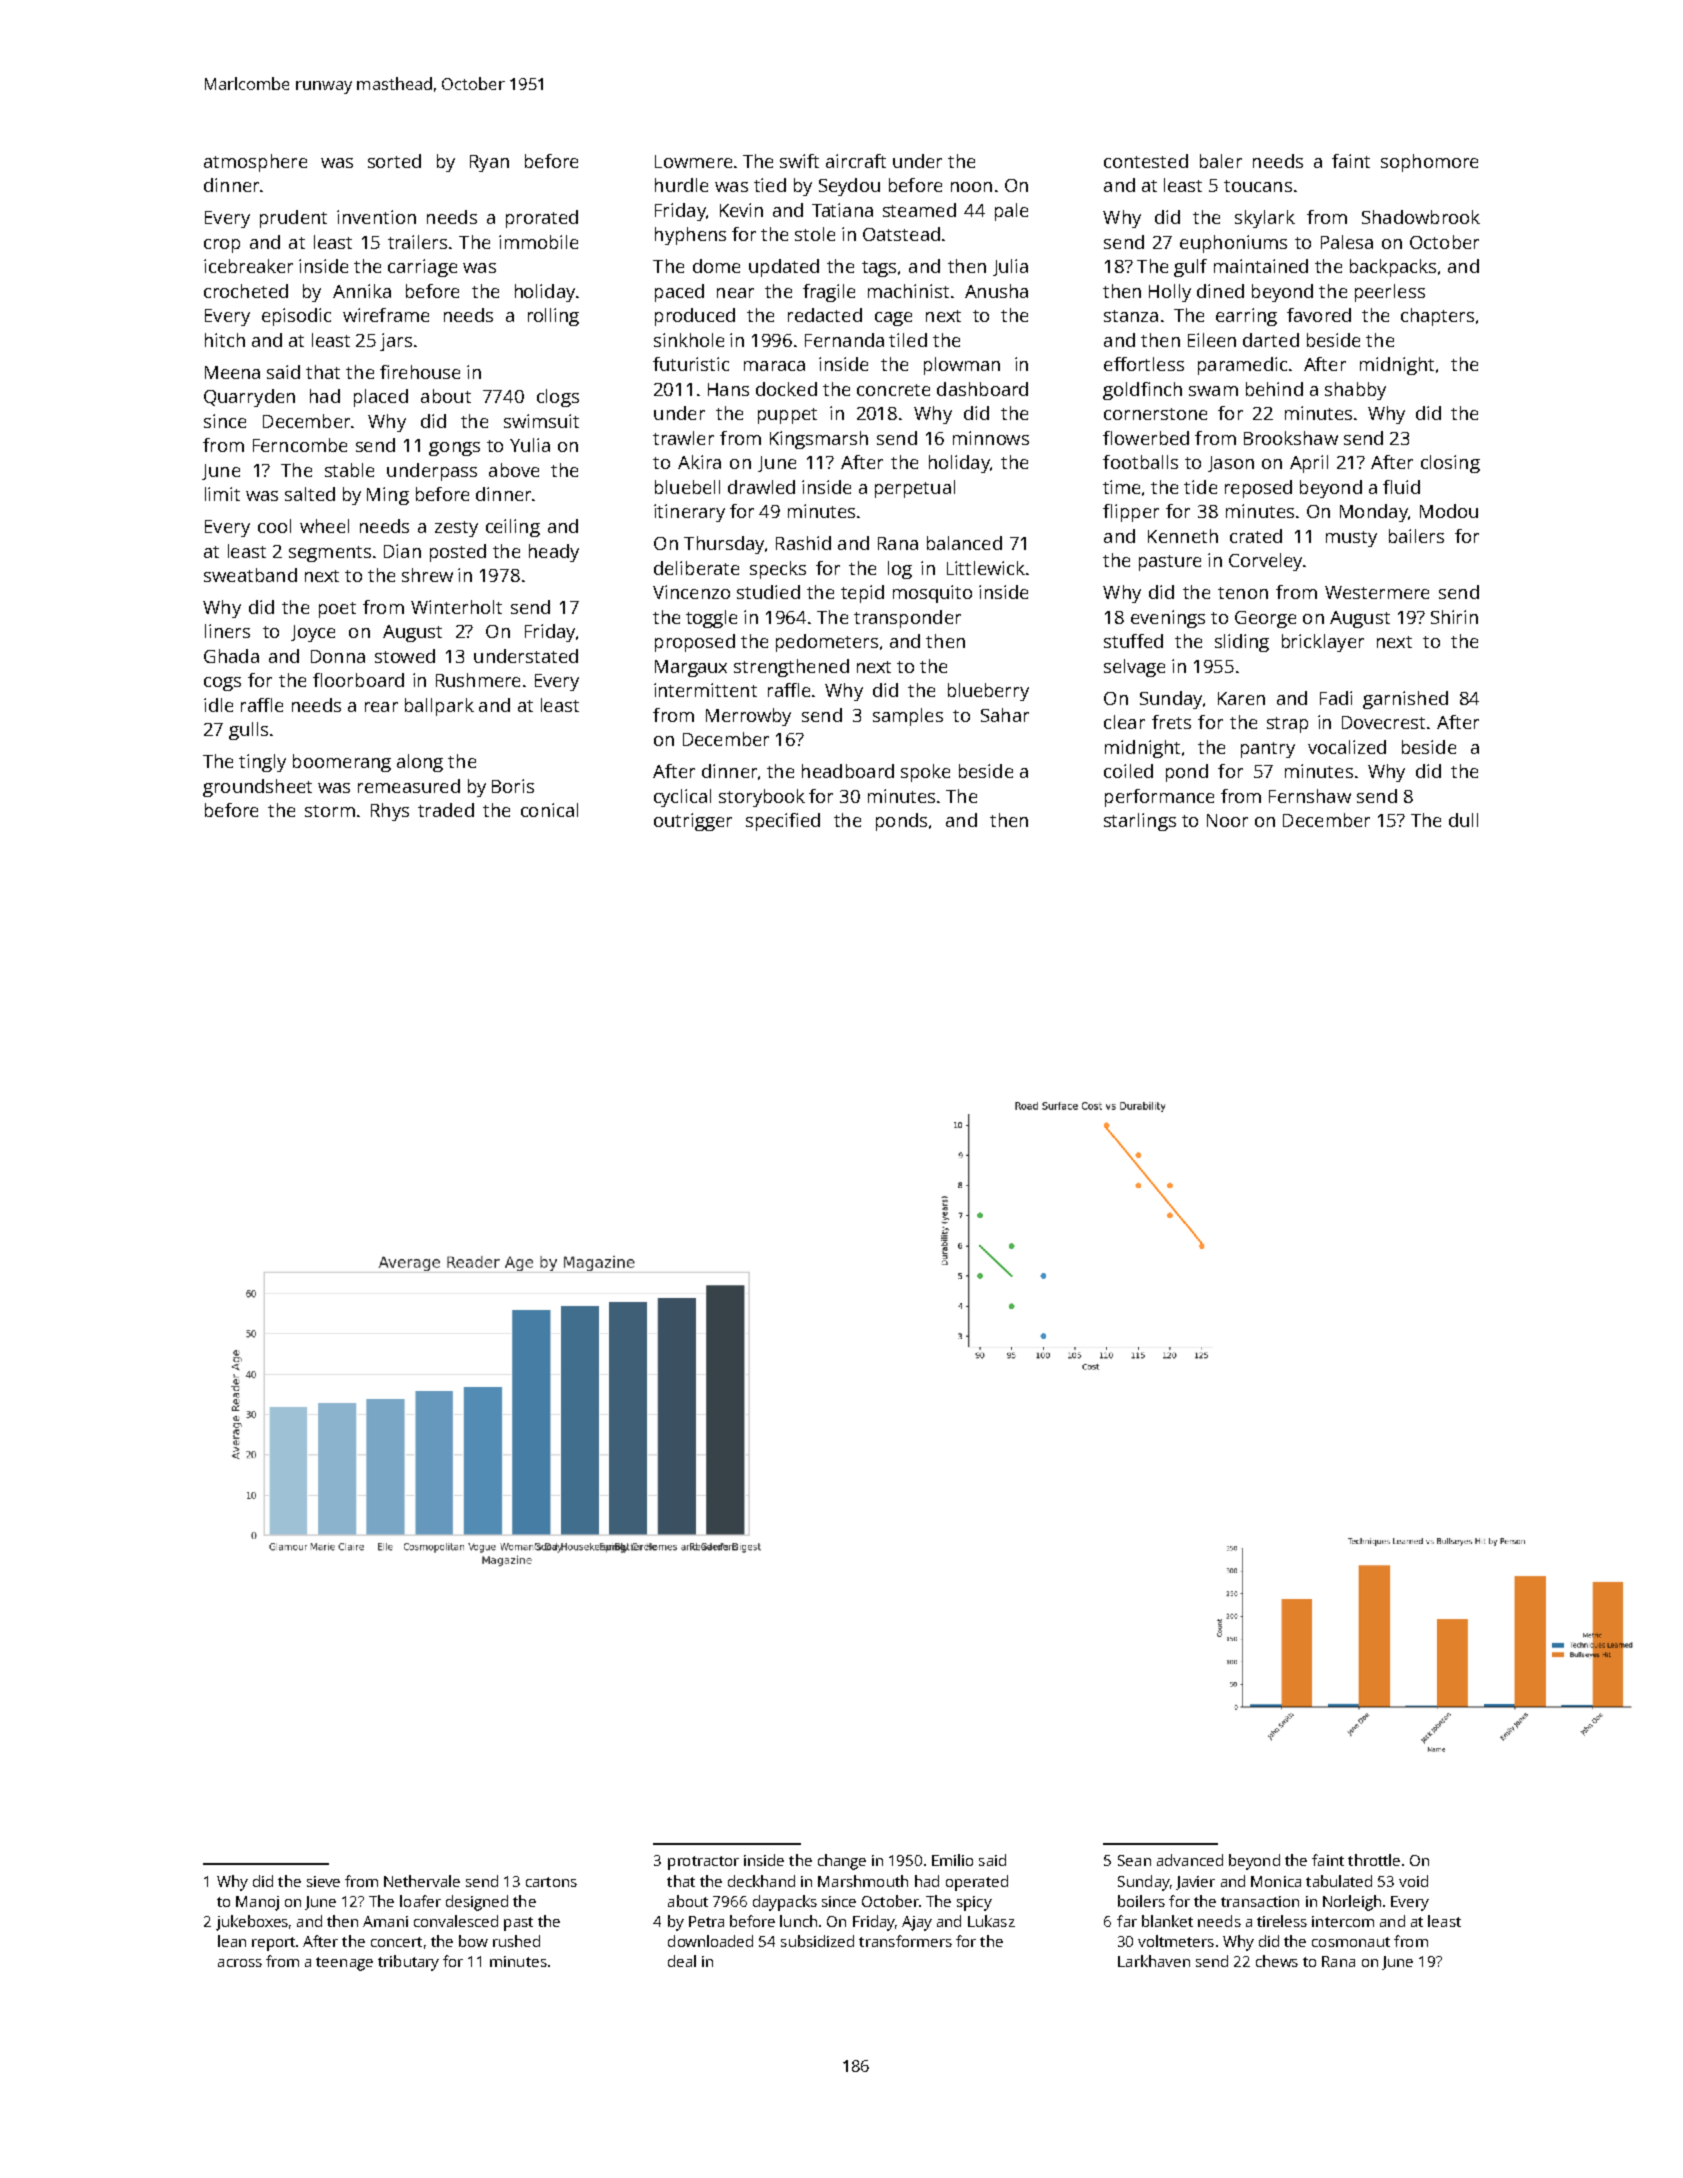 Image resolution: width=1683 pixels, height=2178 pixels. Describe the element at coordinates (323, 1881) in the image. I see `sieve` at that location.
